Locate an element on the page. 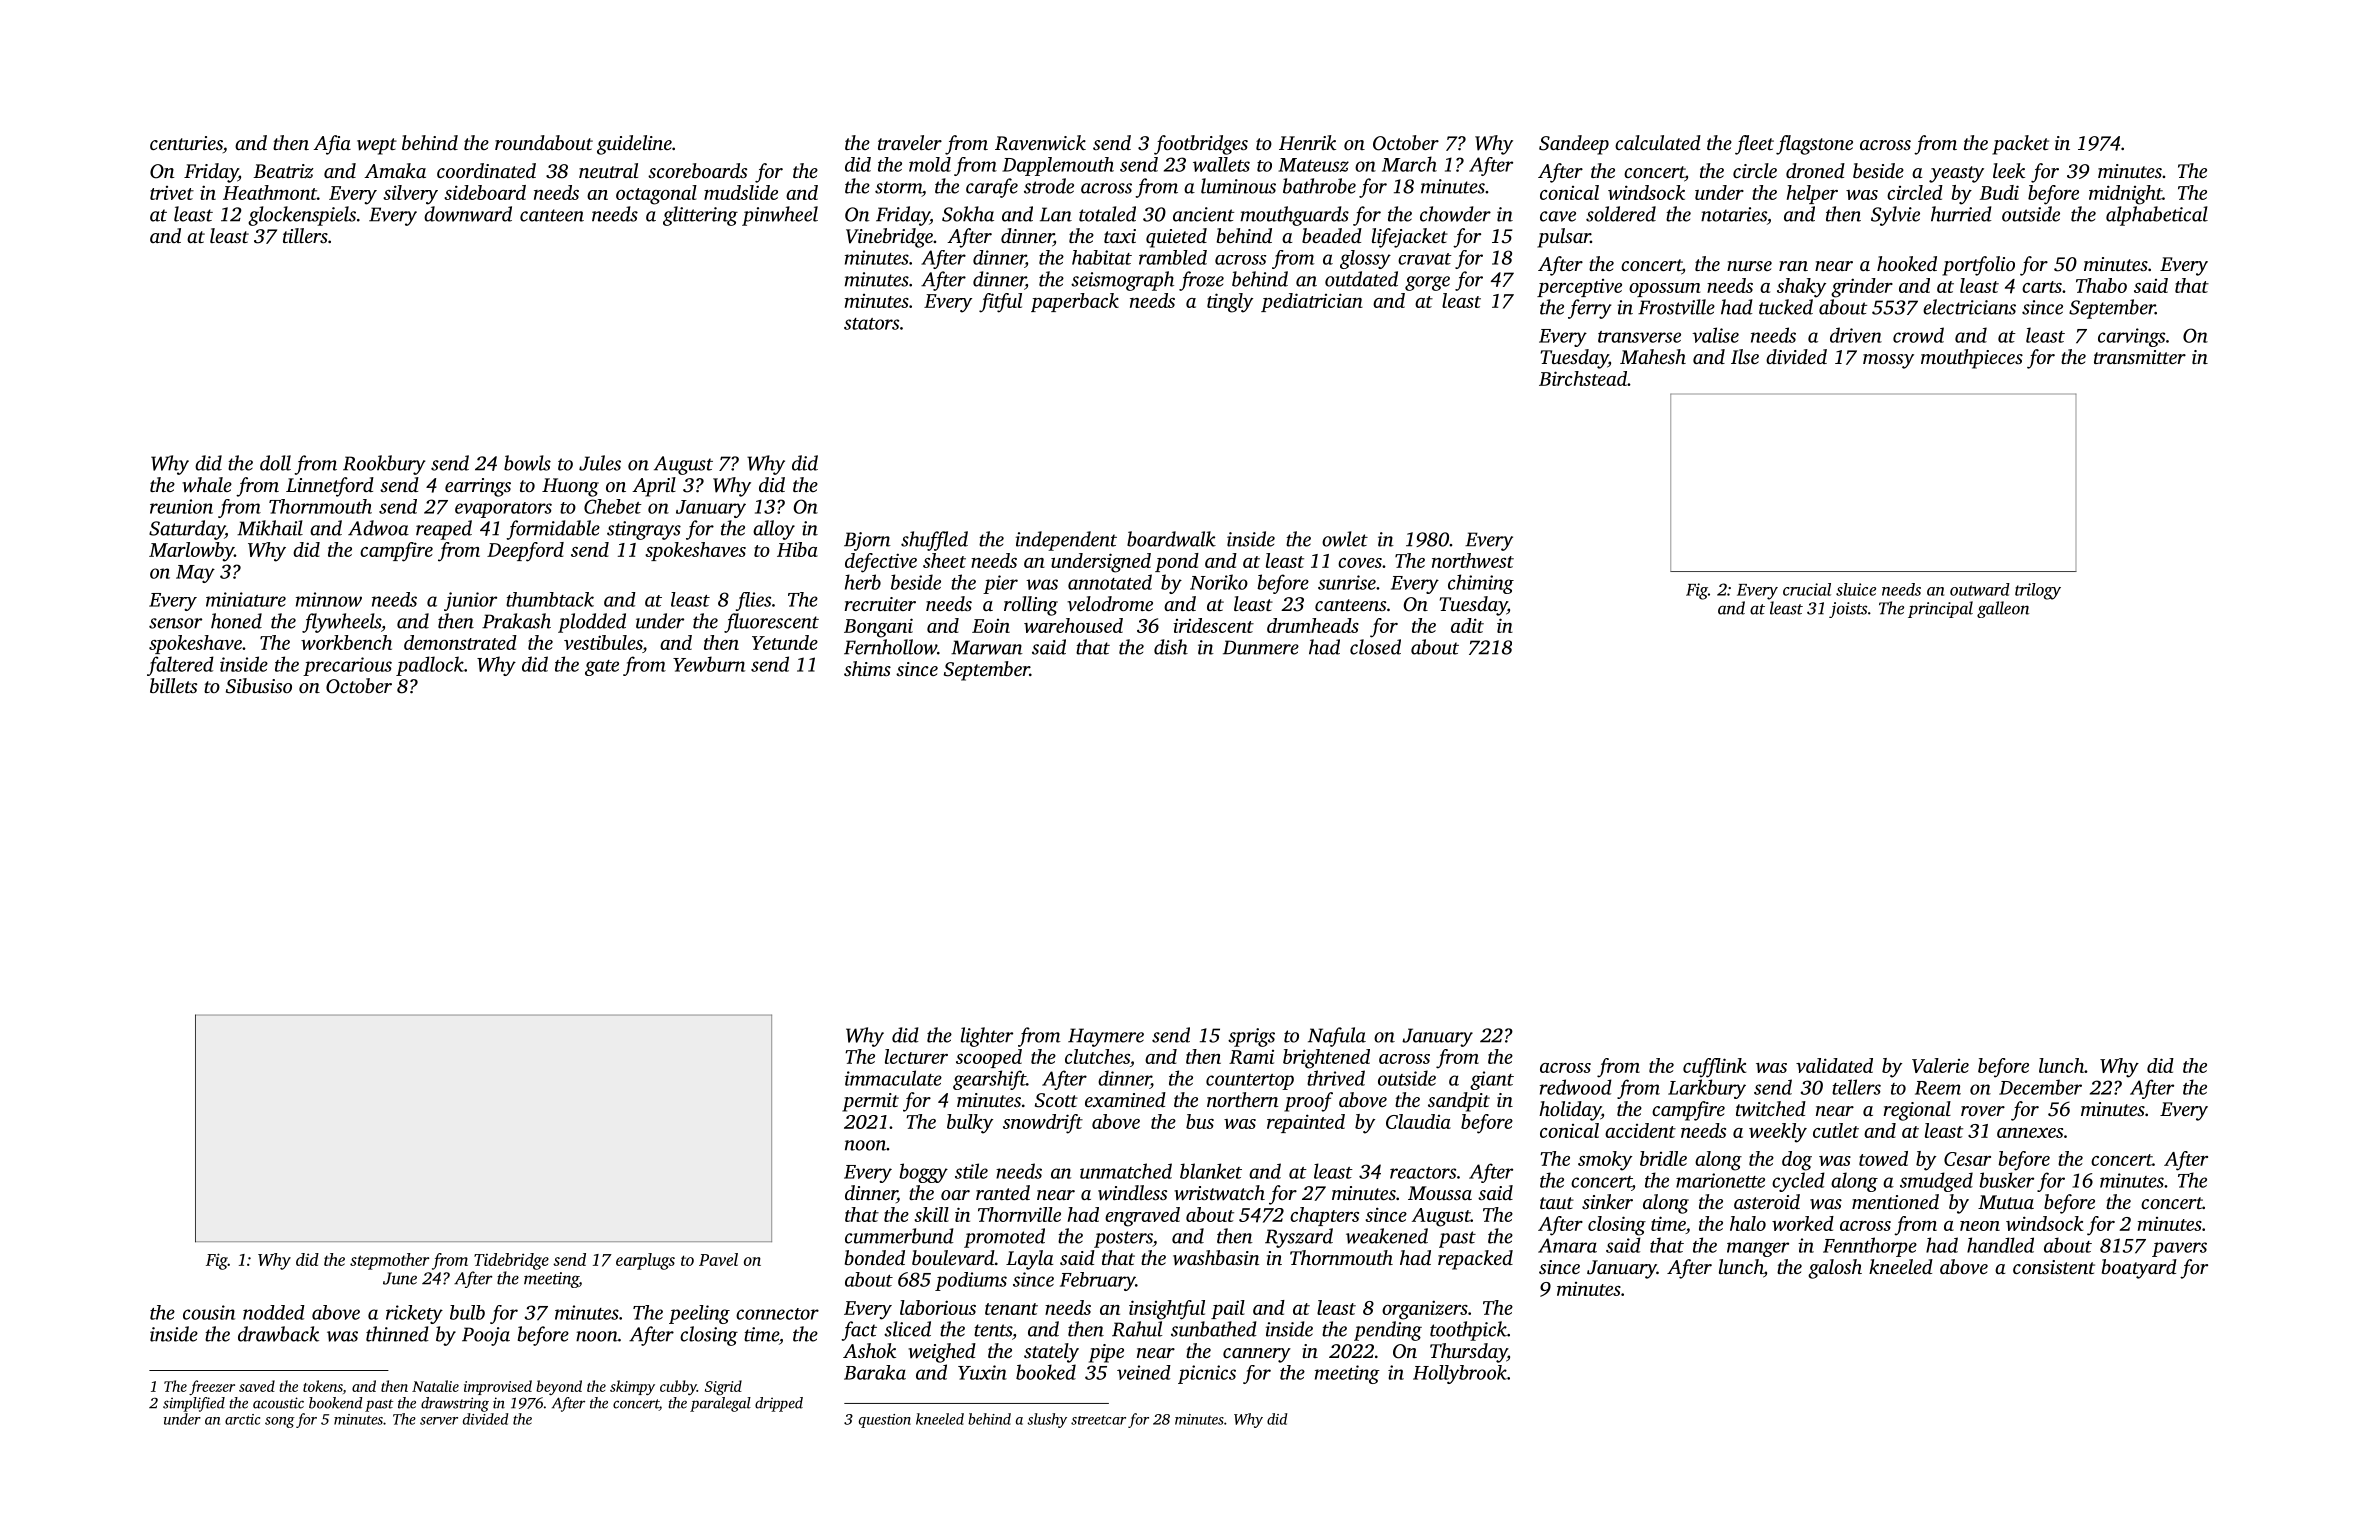 This image has height=1525, width=2357. thumbtack is located at coordinates (550, 599).
